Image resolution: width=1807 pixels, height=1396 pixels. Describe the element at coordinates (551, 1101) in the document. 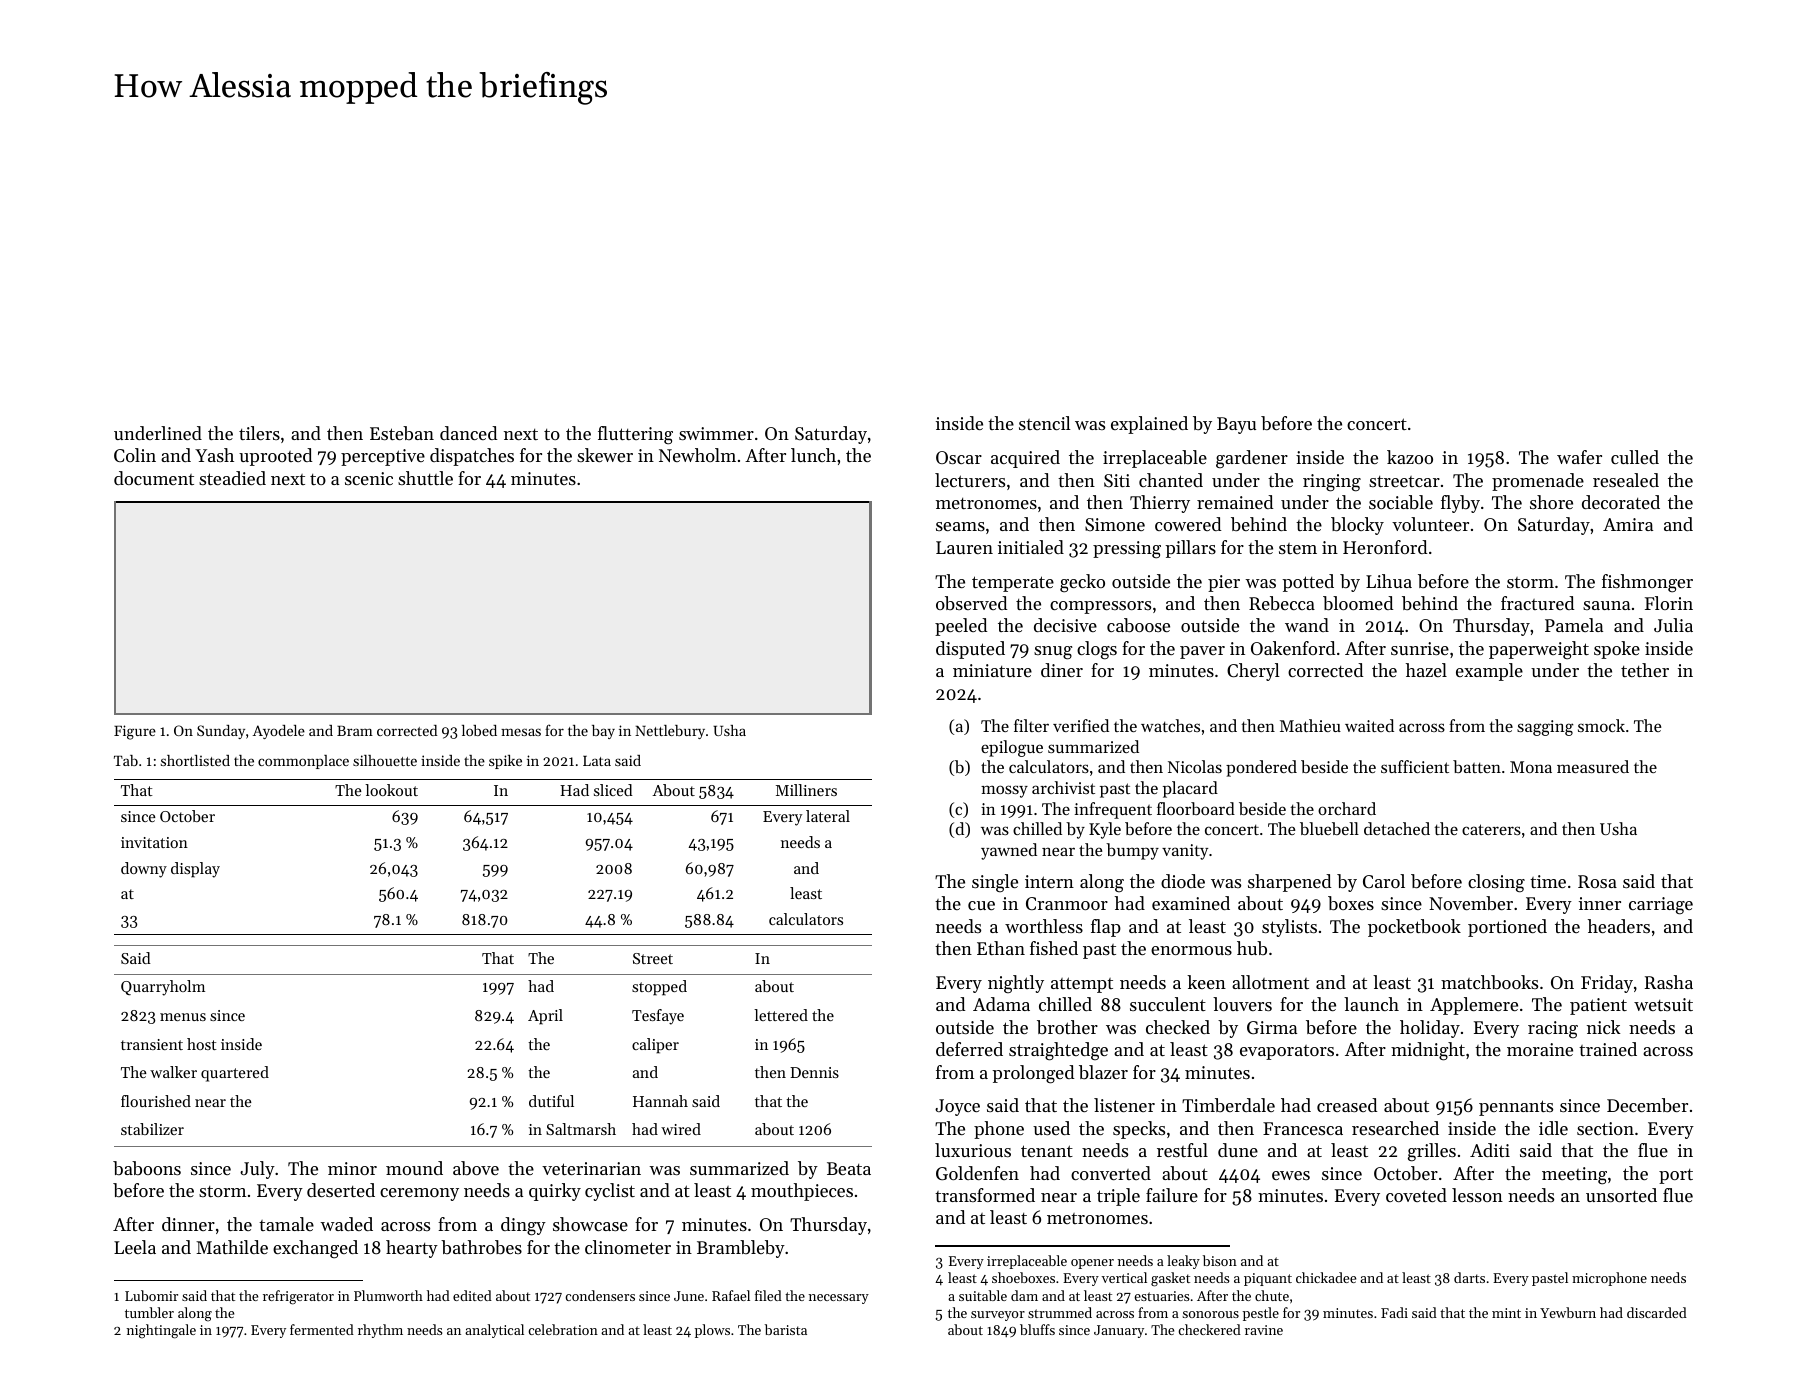

I see `dutiful` at that location.
